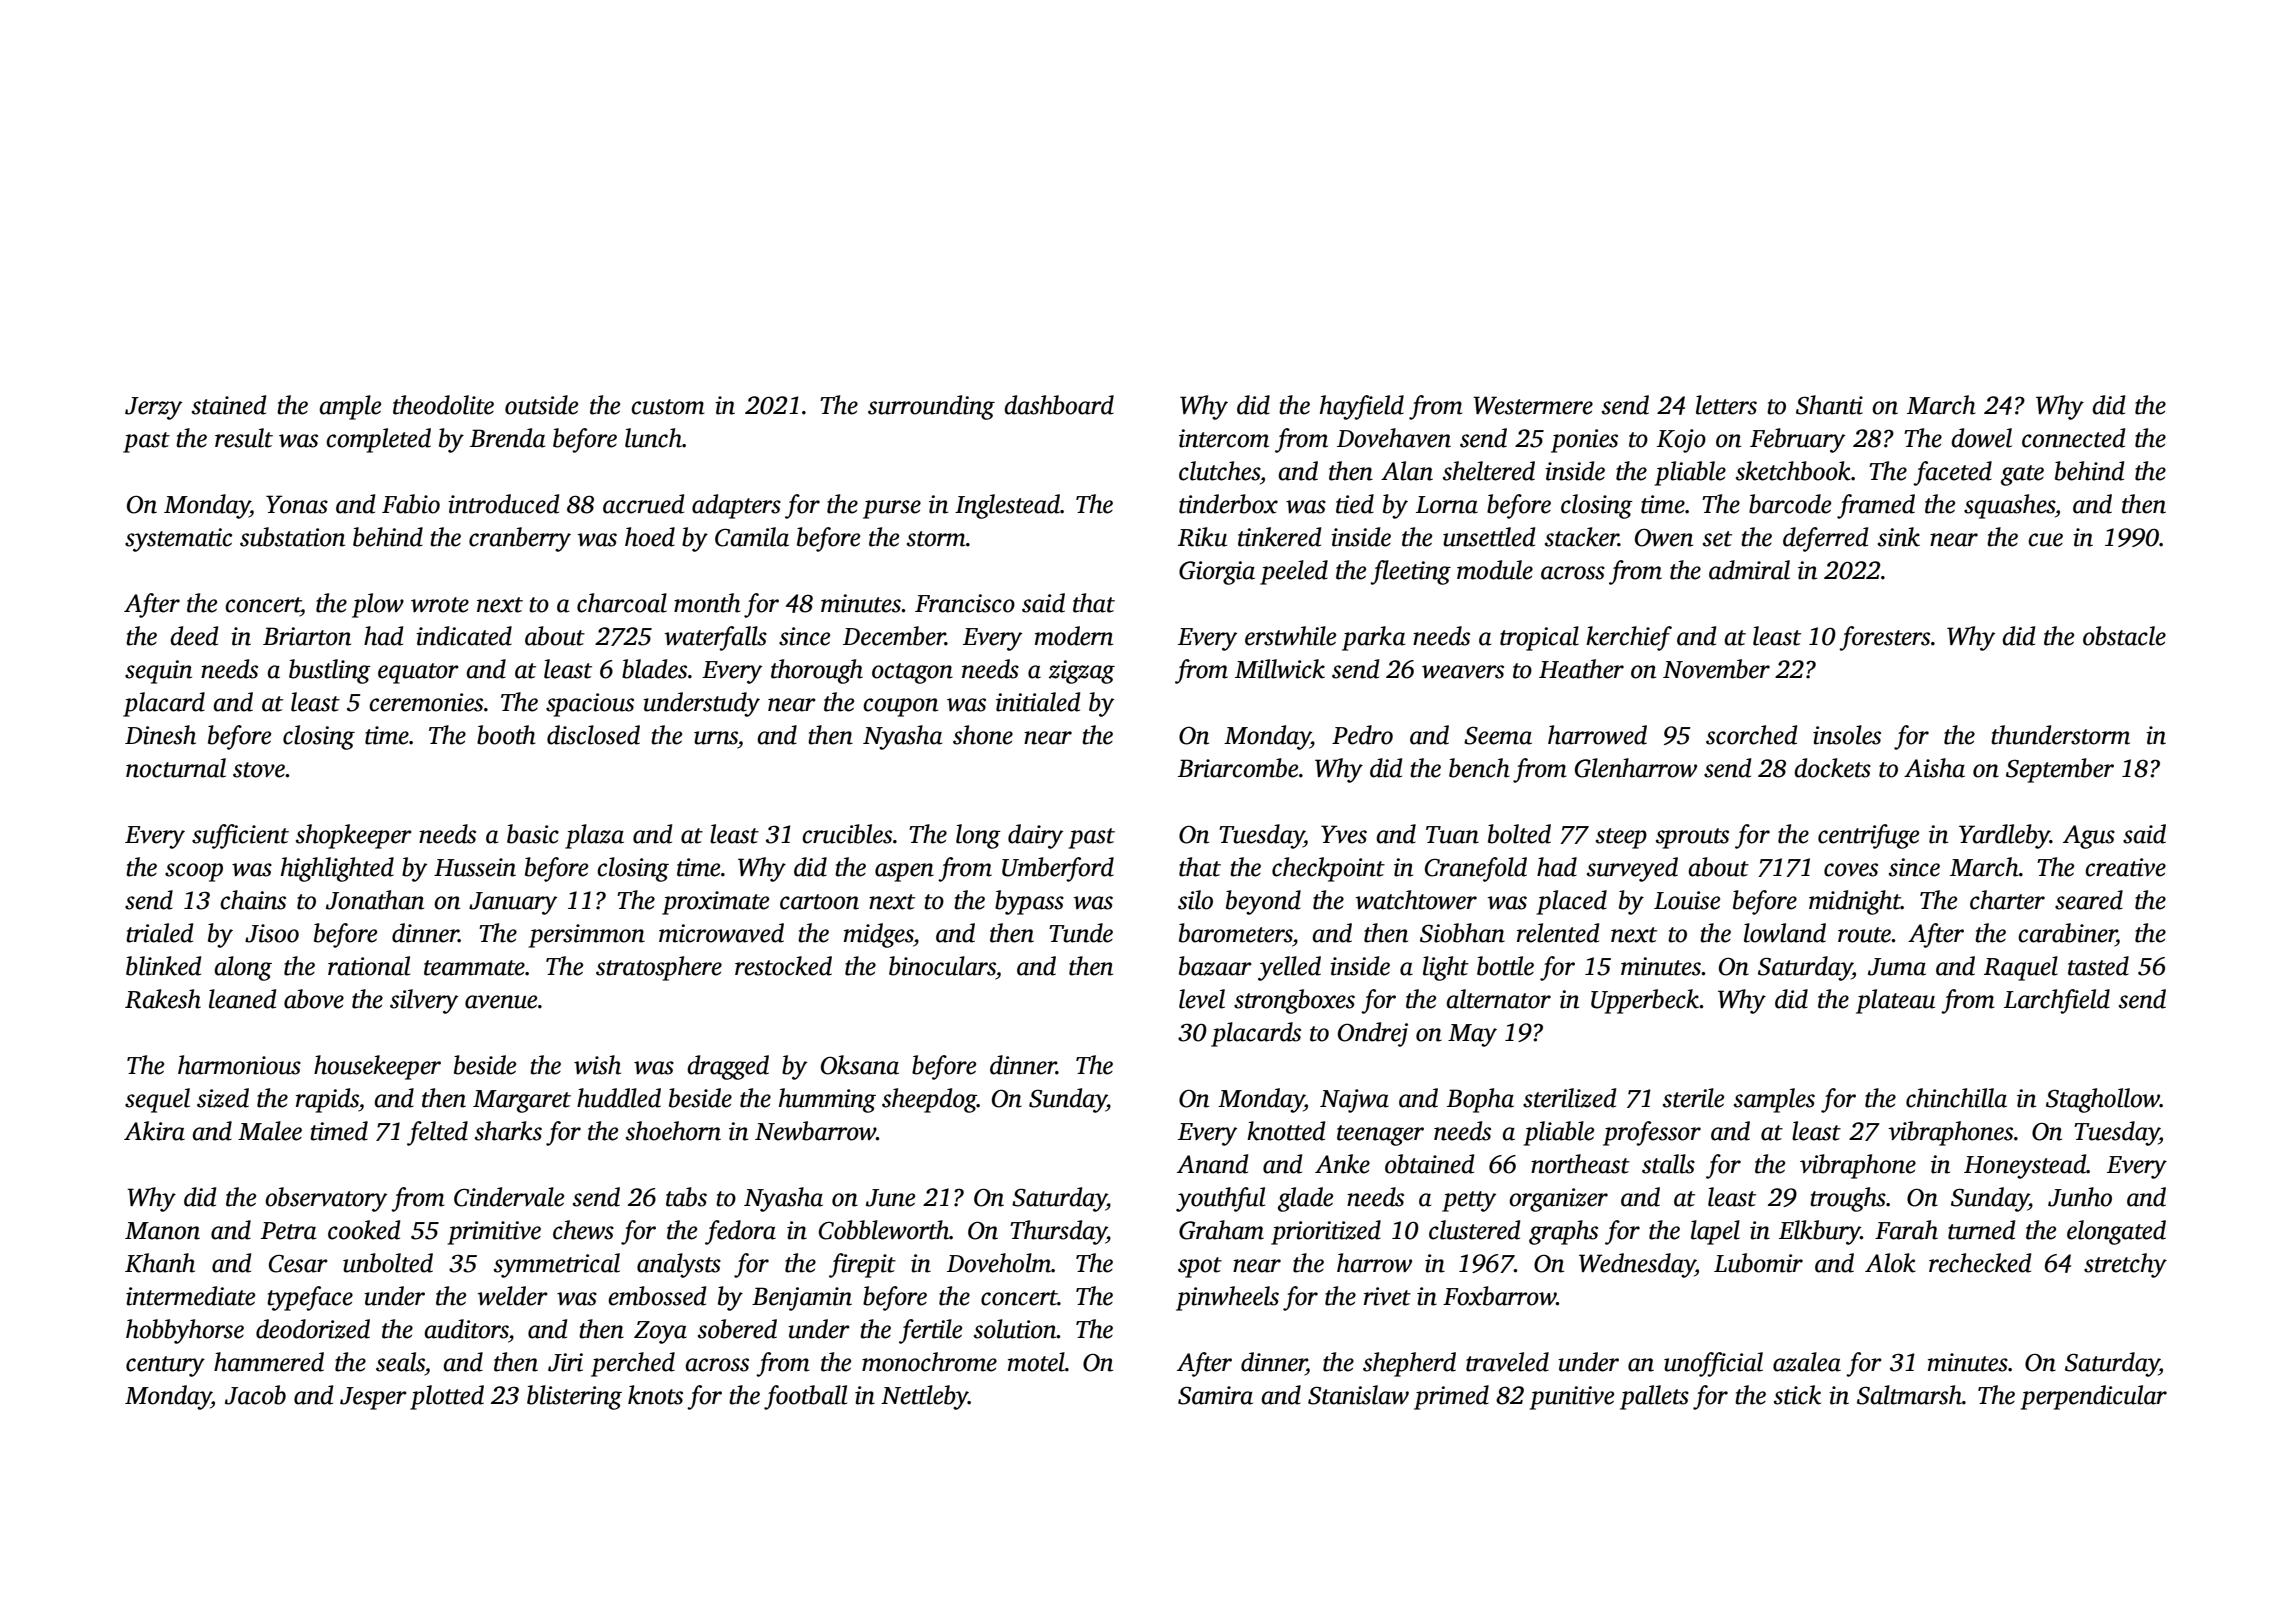 This screenshot has width=2292, height=1620. What do you see at coordinates (255, 1395) in the screenshot?
I see `Jacob` at bounding box center [255, 1395].
